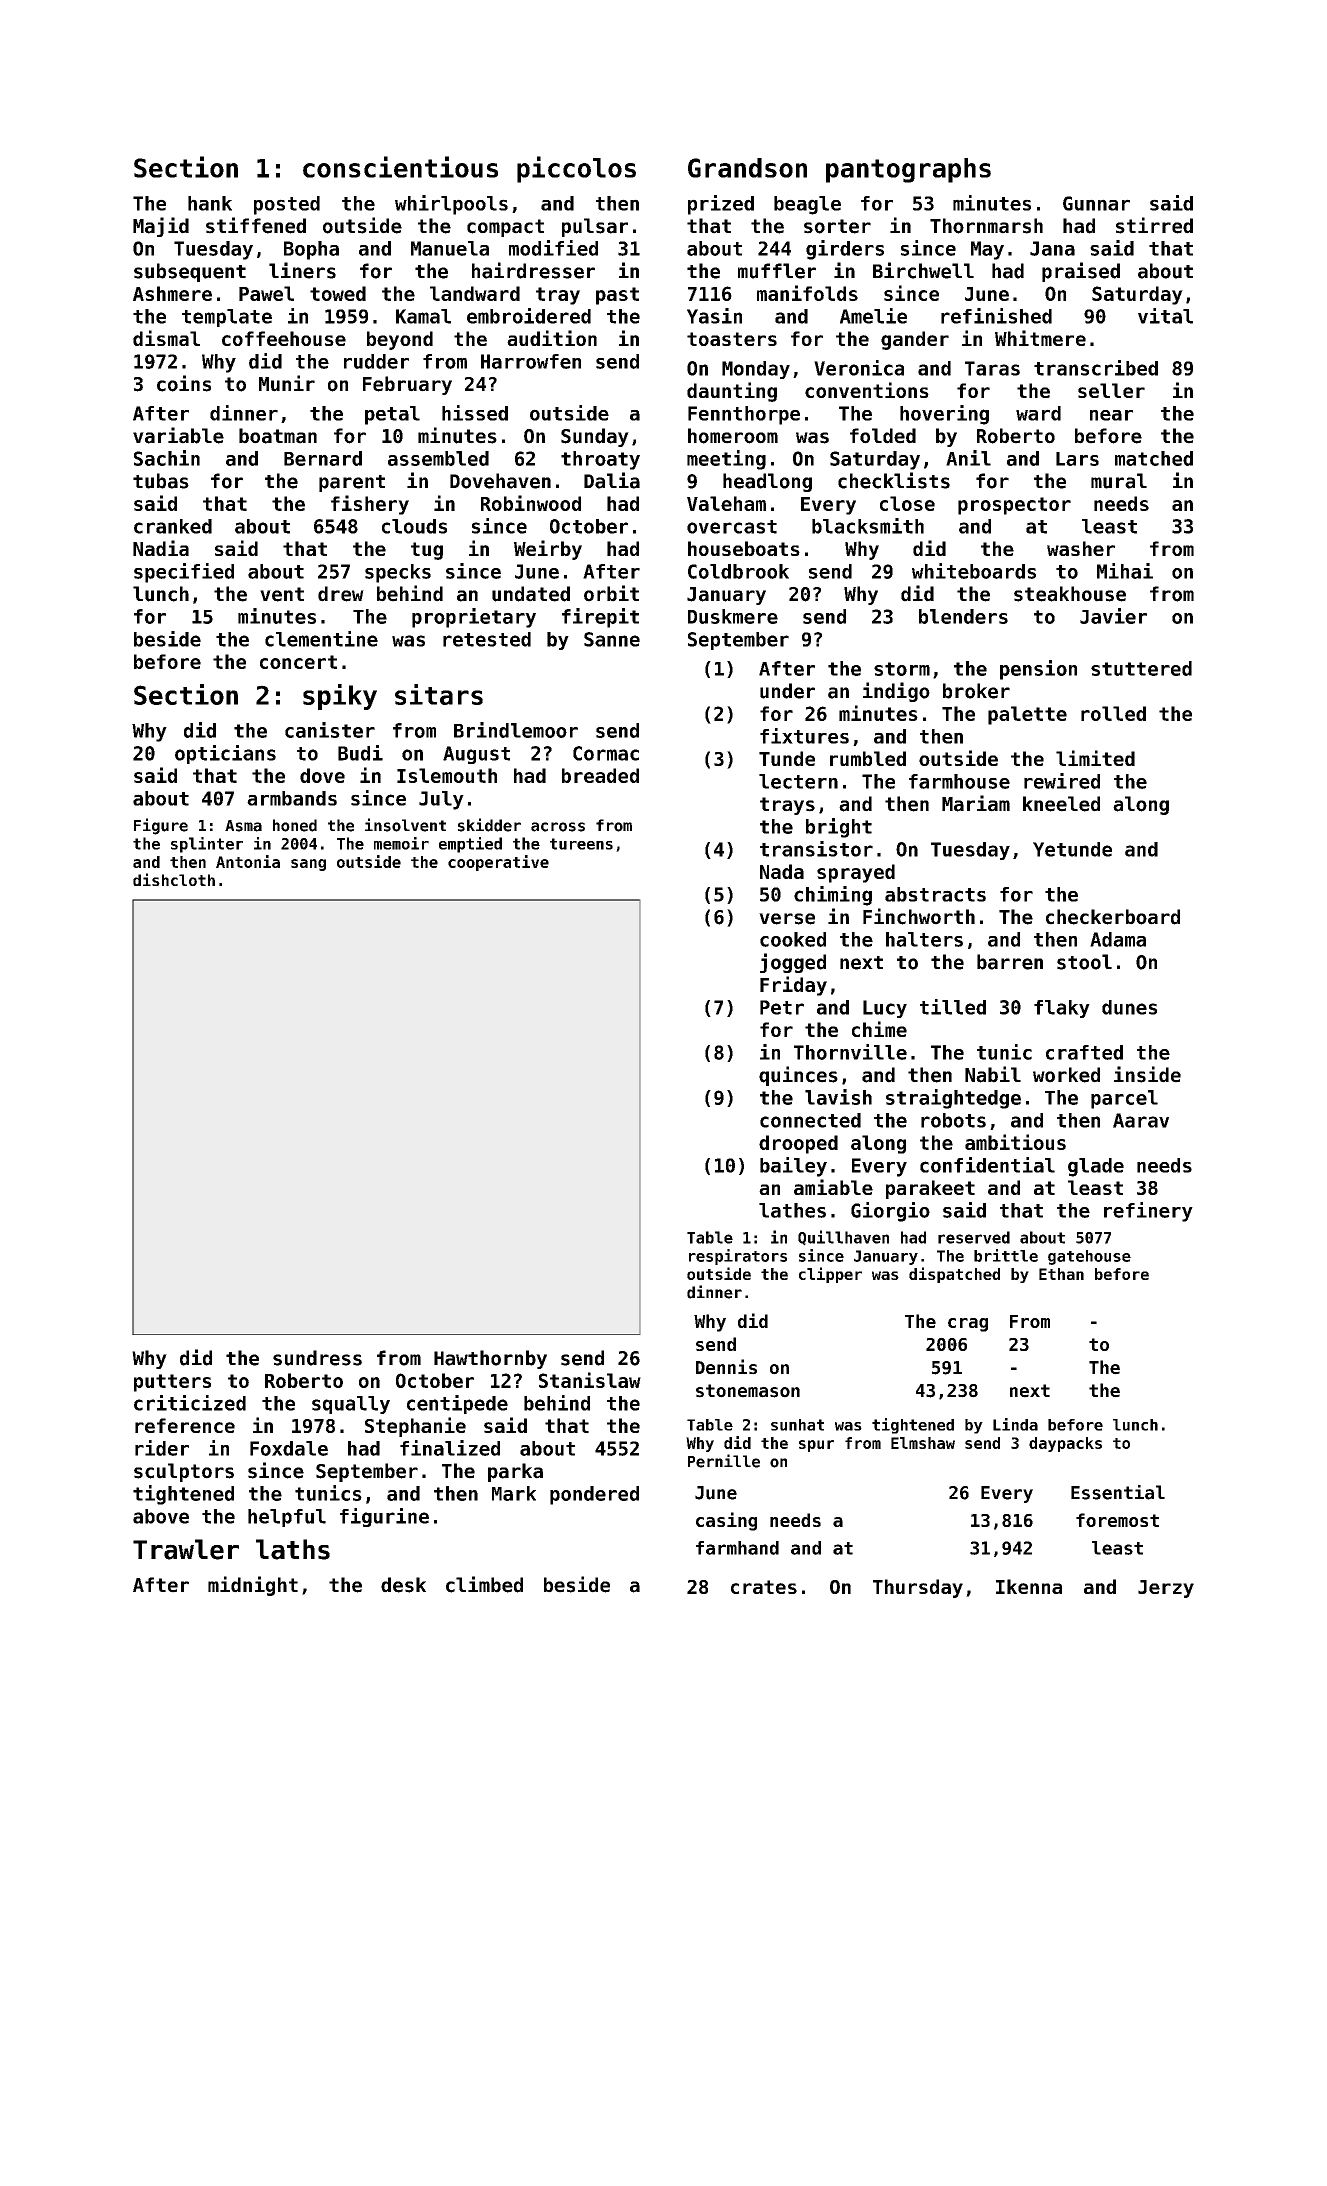 Image resolution: width=1327 pixels, height=2186 pixels. Describe the element at coordinates (484, 1584) in the screenshot. I see `climbed` at that location.
